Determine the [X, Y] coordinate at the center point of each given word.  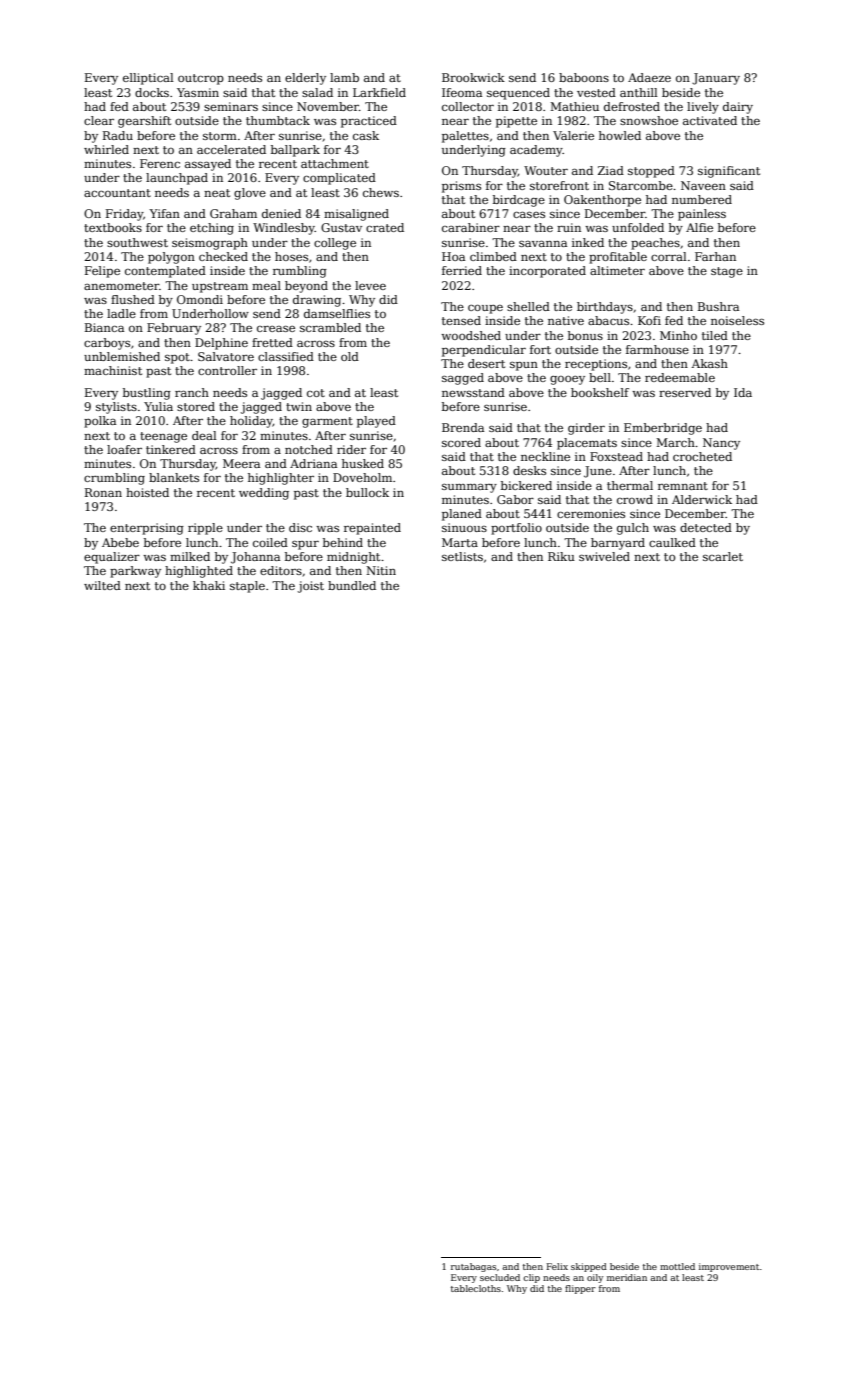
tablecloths [476, 1288]
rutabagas [473, 1267]
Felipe [102, 272]
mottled [677, 1266]
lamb [344, 77]
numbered [702, 199]
